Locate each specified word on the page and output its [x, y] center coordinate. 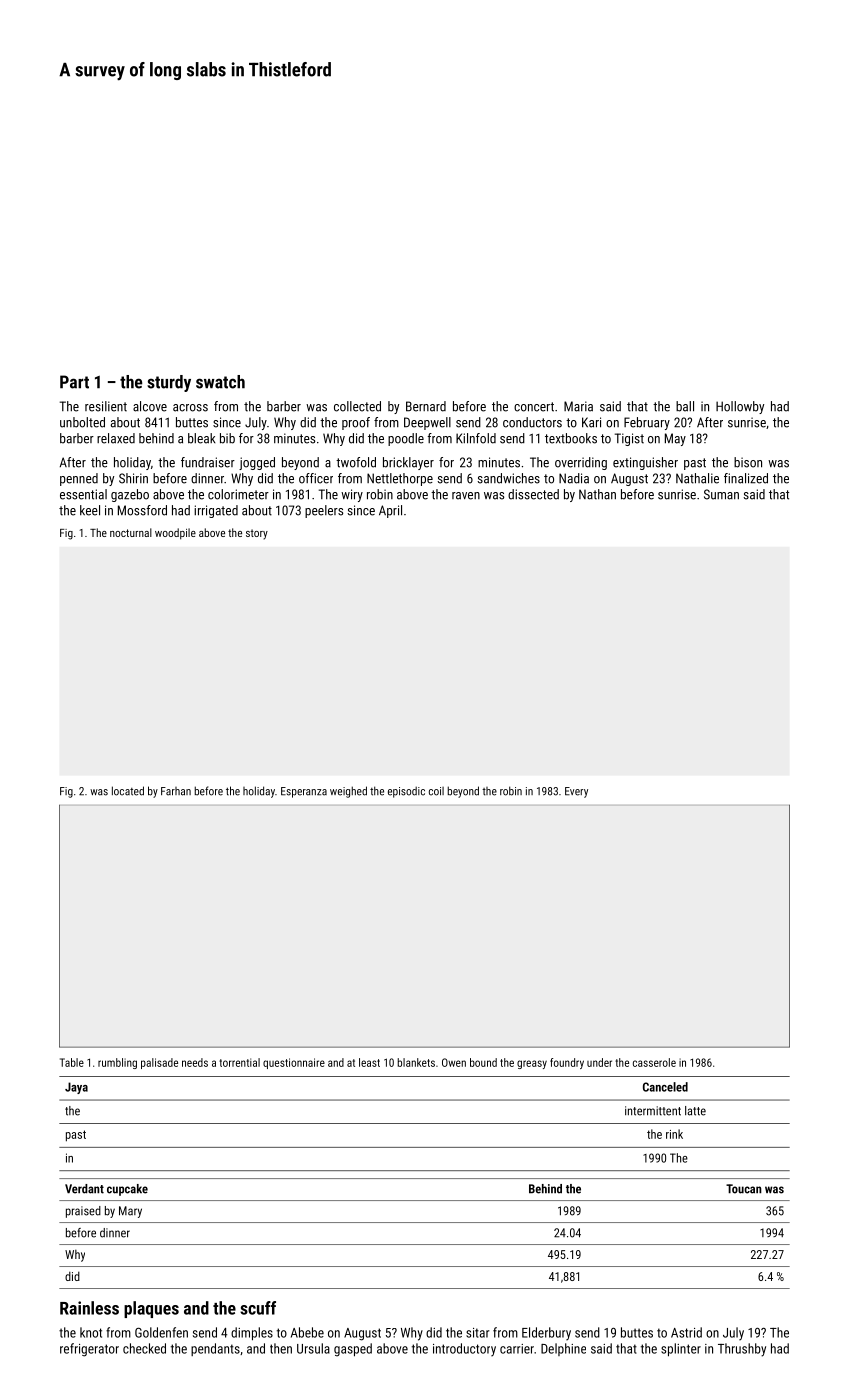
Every [576, 792]
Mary [130, 1212]
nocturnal [131, 532]
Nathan [597, 494]
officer [316, 478]
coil [436, 791]
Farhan [176, 791]
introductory [464, 1349]
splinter [681, 1350]
